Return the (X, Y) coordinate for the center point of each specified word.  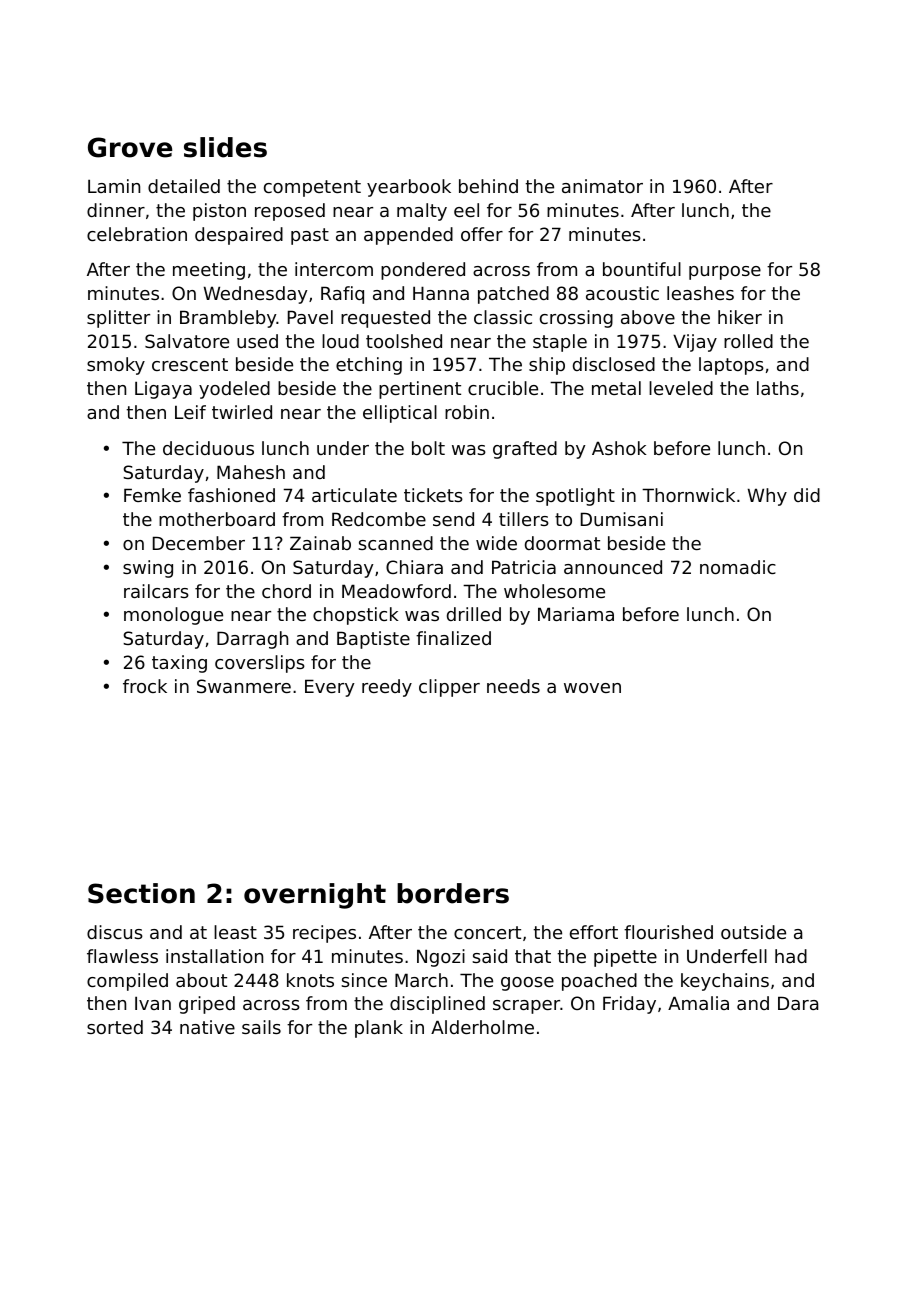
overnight (315, 896)
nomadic (738, 567)
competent (312, 188)
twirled (242, 412)
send (453, 519)
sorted (115, 1027)
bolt (428, 448)
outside (753, 932)
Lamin (114, 186)
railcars (156, 591)
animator (602, 186)
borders (453, 893)
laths (778, 388)
